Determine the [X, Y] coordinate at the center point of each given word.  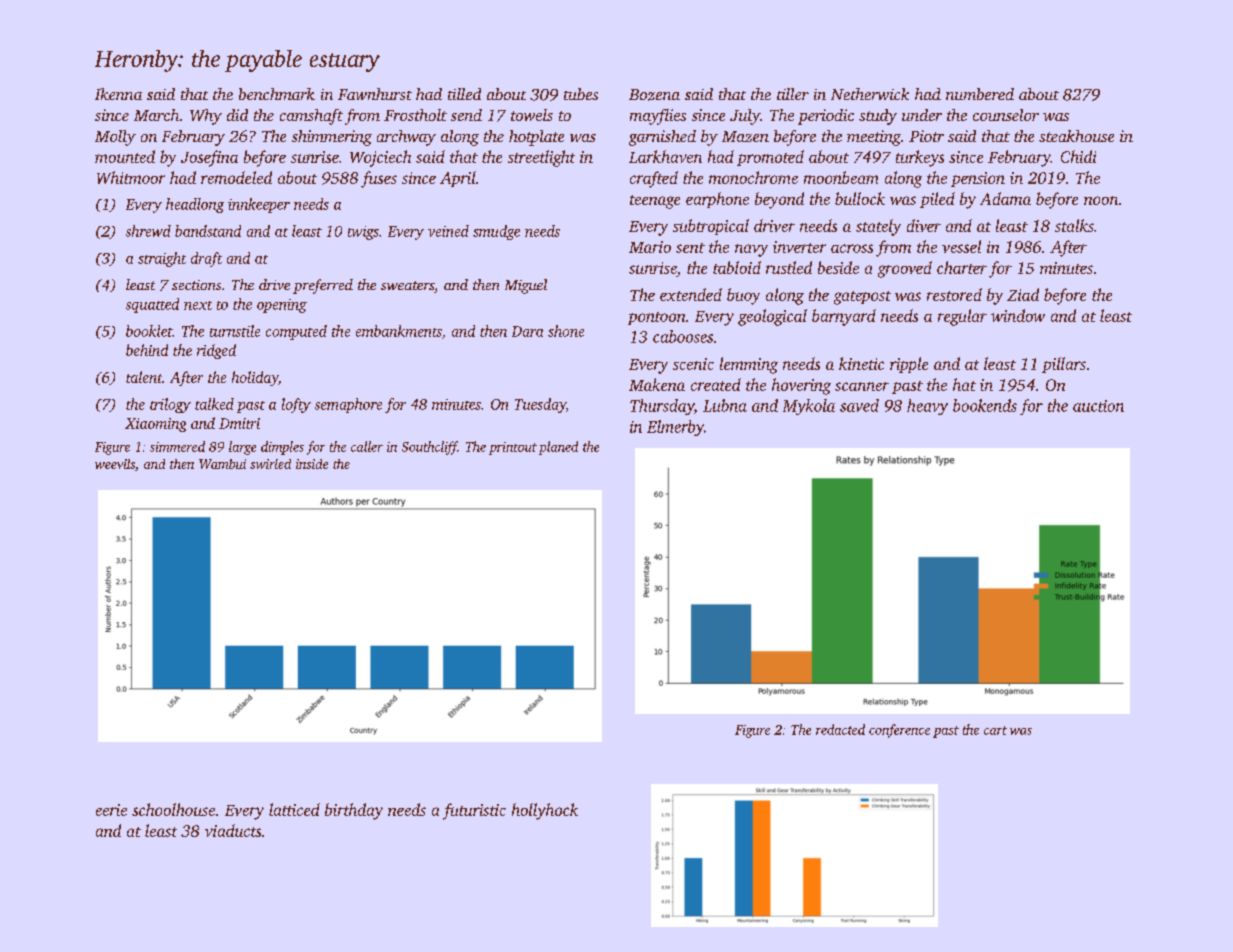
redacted [840, 729]
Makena [657, 384]
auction [1098, 406]
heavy [927, 407]
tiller [793, 94]
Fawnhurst [375, 94]
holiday [255, 378]
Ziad [1023, 294]
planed [558, 448]
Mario [650, 247]
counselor [1006, 115]
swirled [270, 464]
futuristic [474, 811]
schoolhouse [173, 809]
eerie [111, 810]
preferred [323, 286]
